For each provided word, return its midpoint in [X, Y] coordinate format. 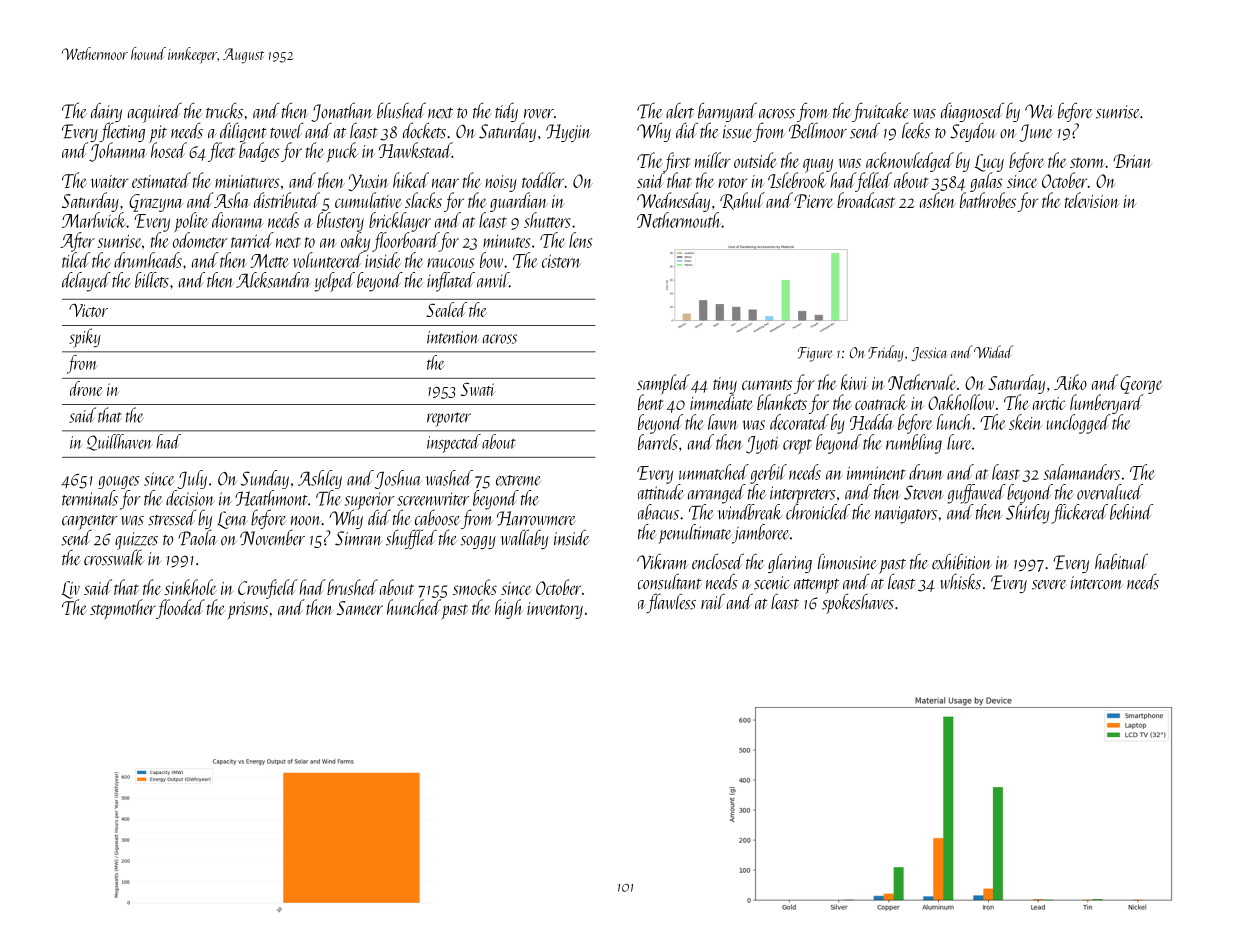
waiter [109, 181]
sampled [663, 384]
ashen [938, 200]
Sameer [360, 608]
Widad [993, 351]
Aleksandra [273, 280]
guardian [519, 202]
